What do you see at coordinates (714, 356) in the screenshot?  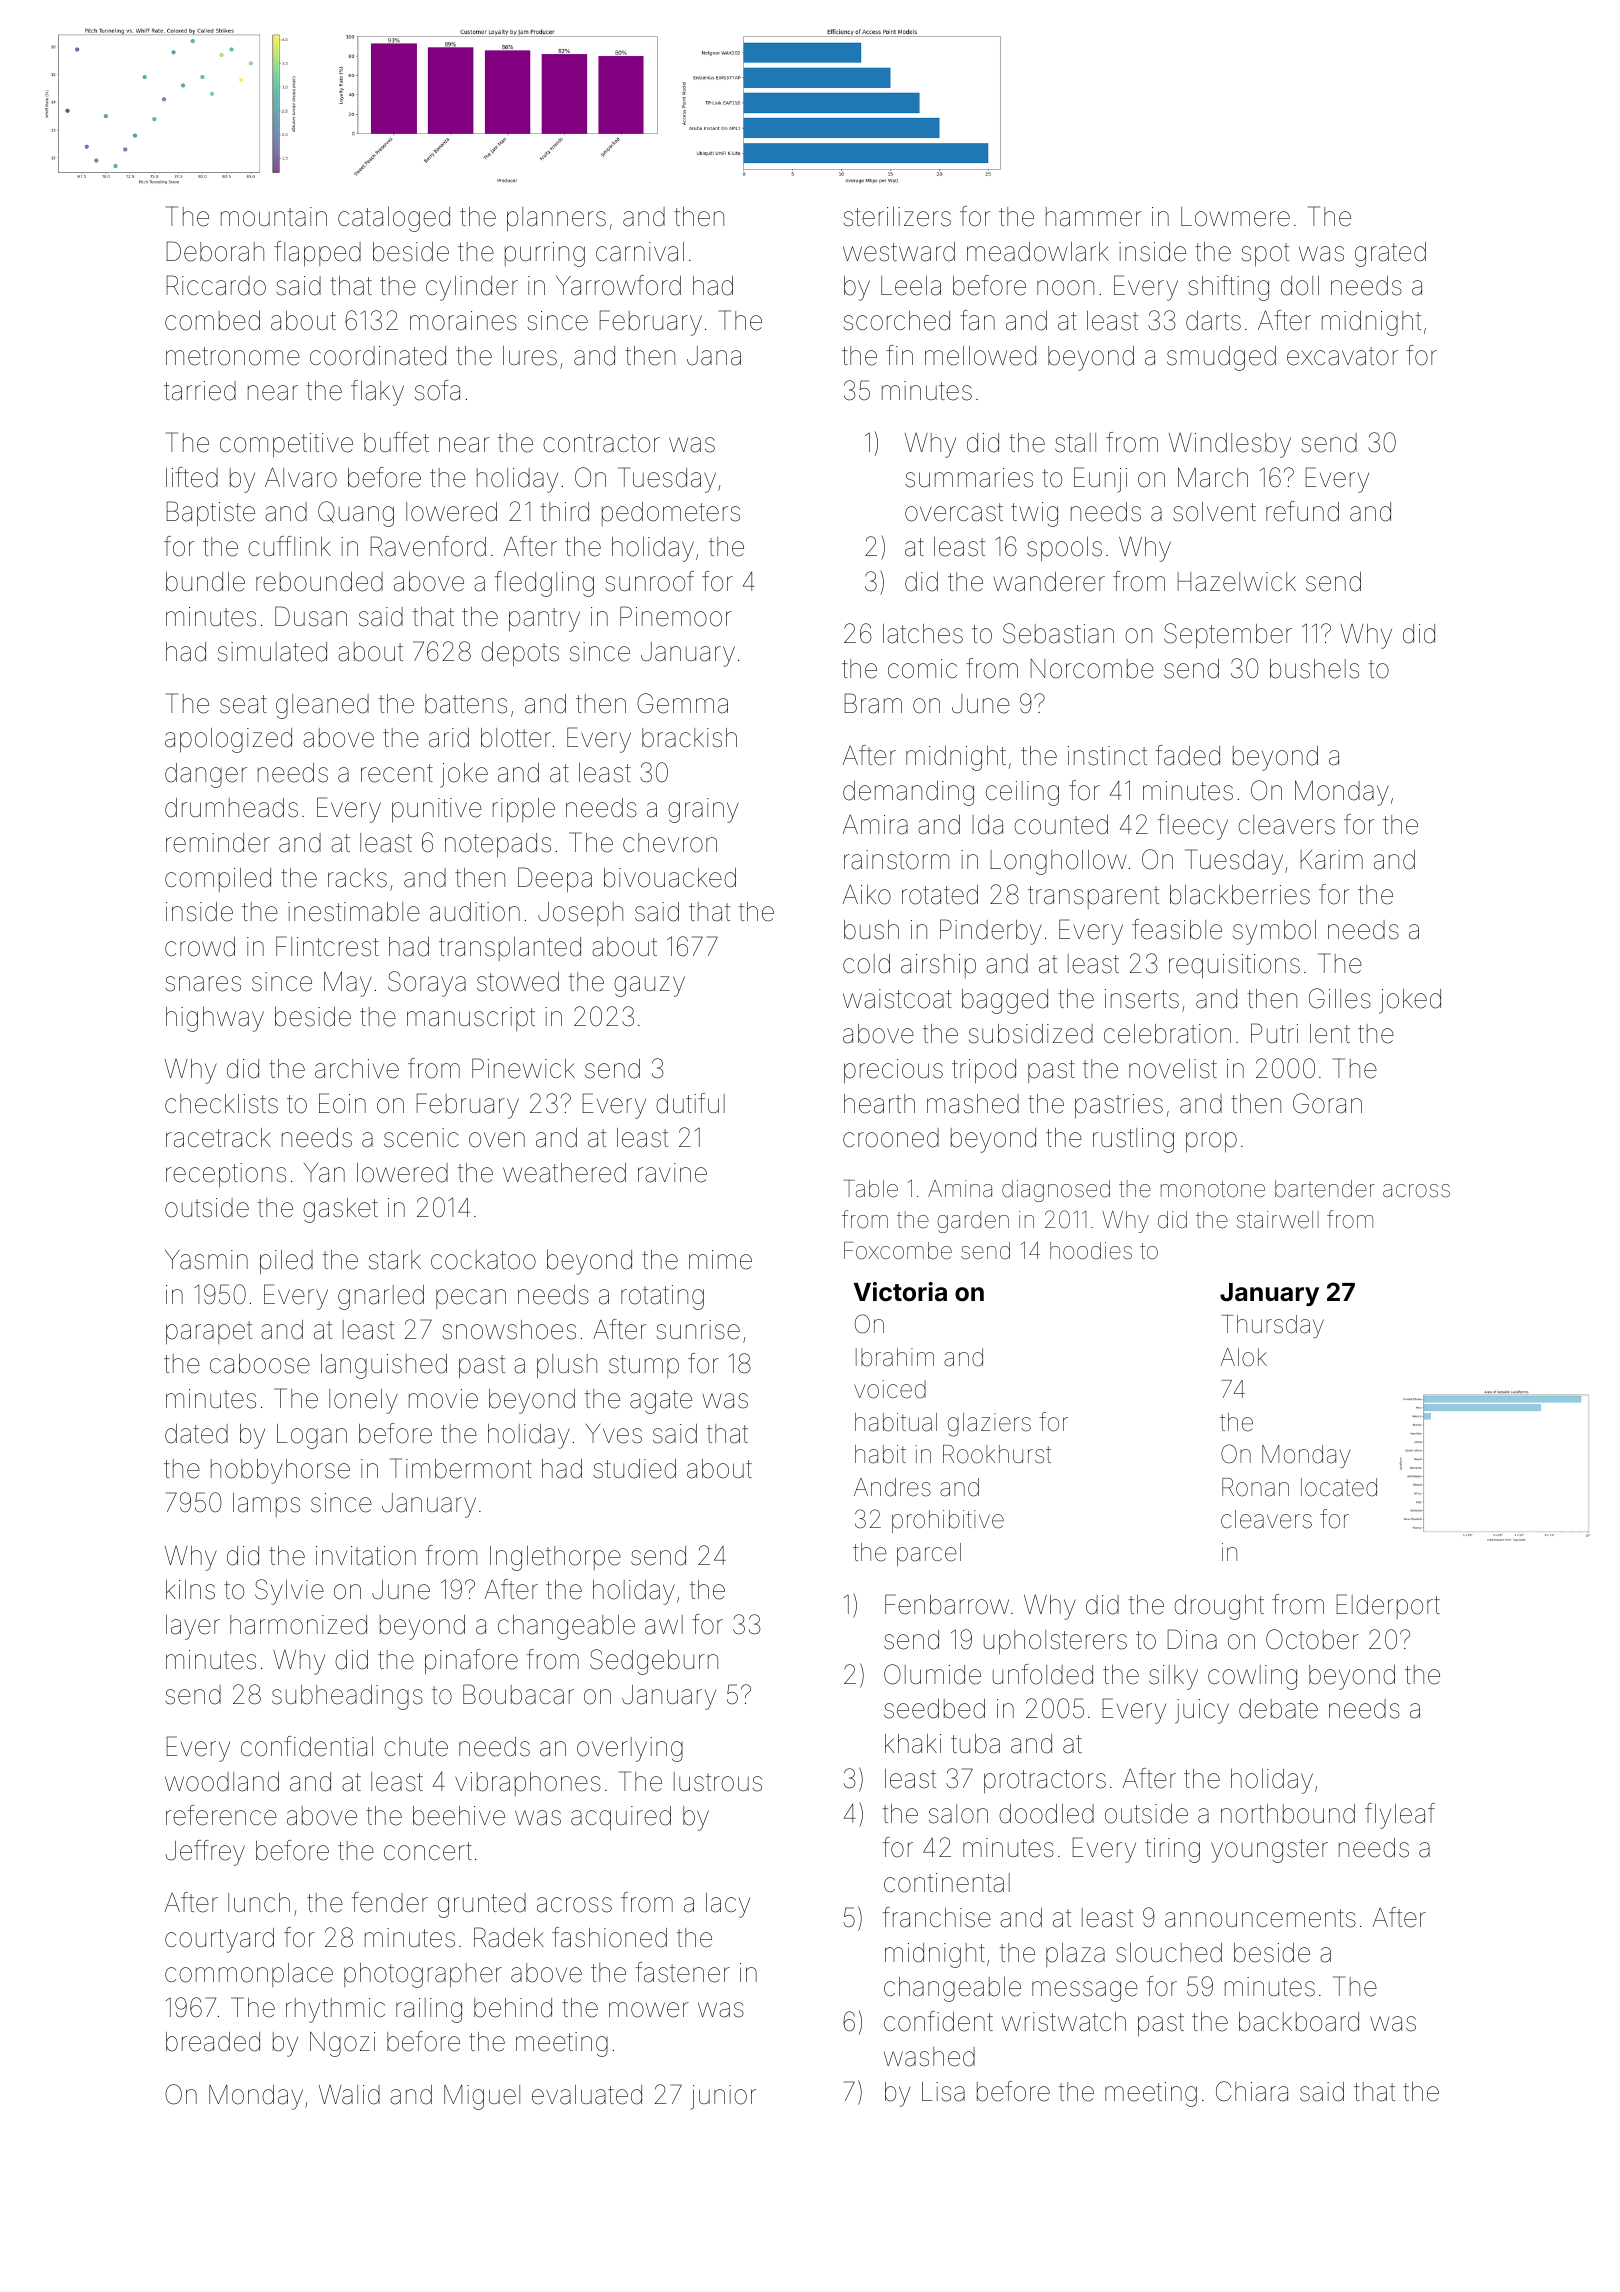 I see `Jana` at bounding box center [714, 356].
